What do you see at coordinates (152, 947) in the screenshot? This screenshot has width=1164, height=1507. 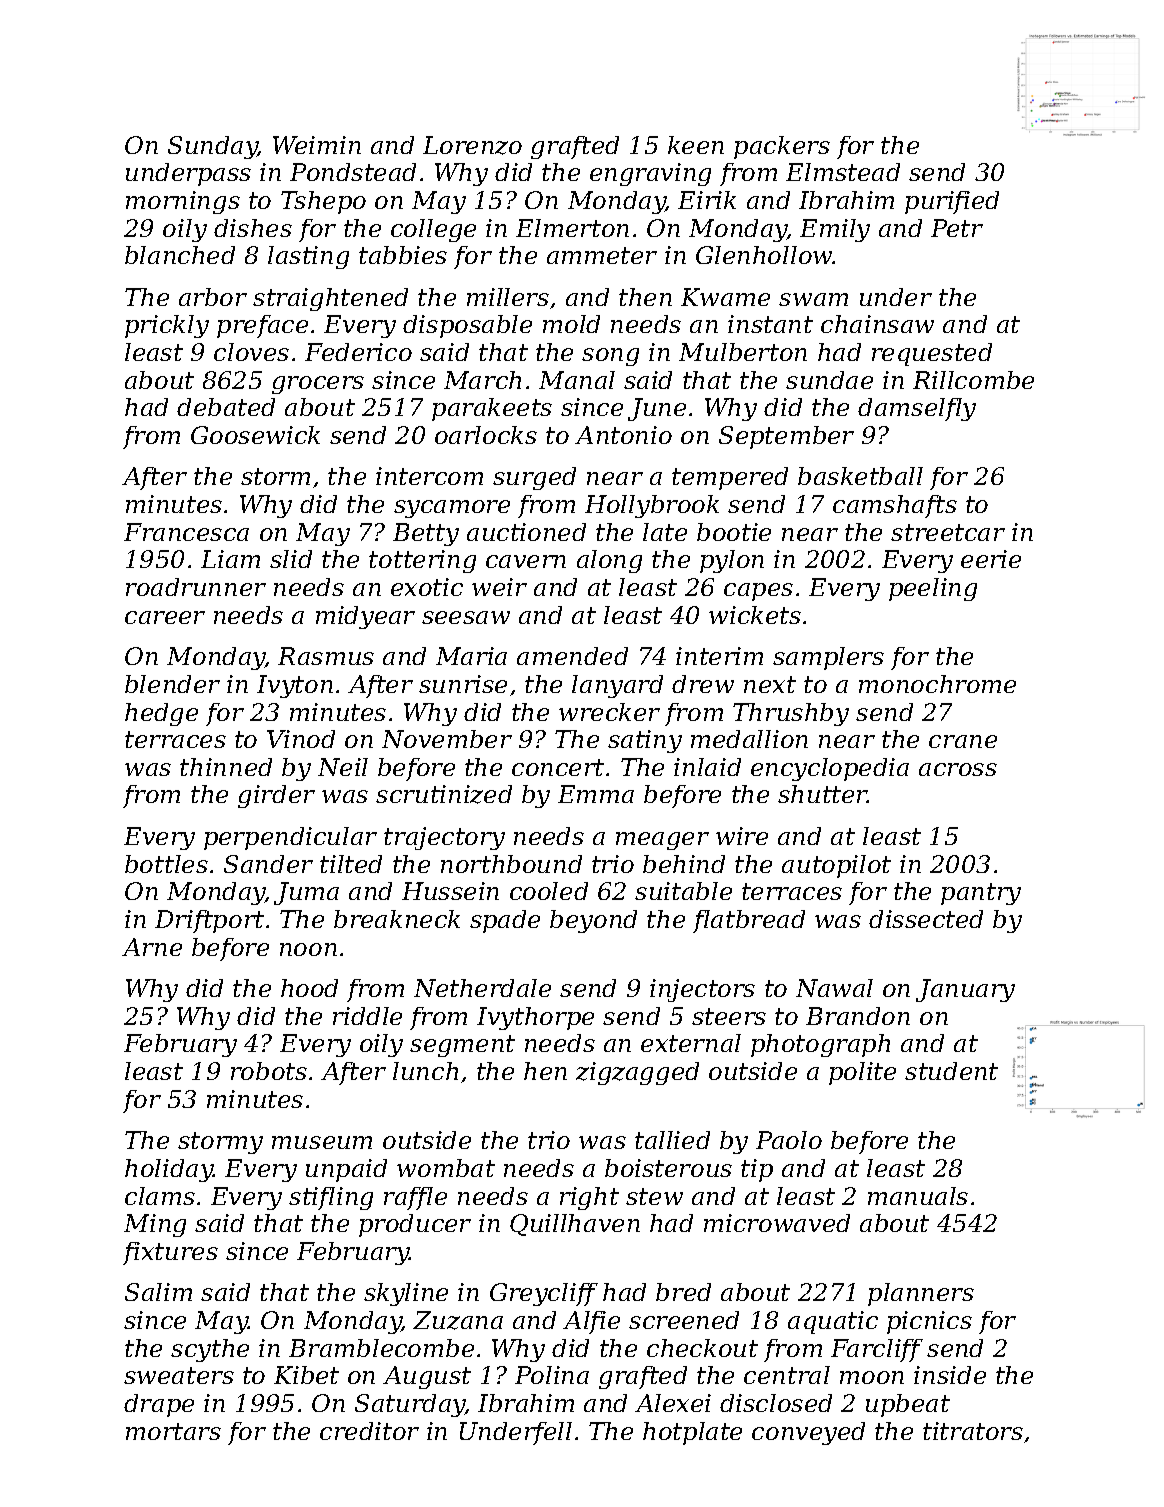 I see `Arne` at bounding box center [152, 947].
